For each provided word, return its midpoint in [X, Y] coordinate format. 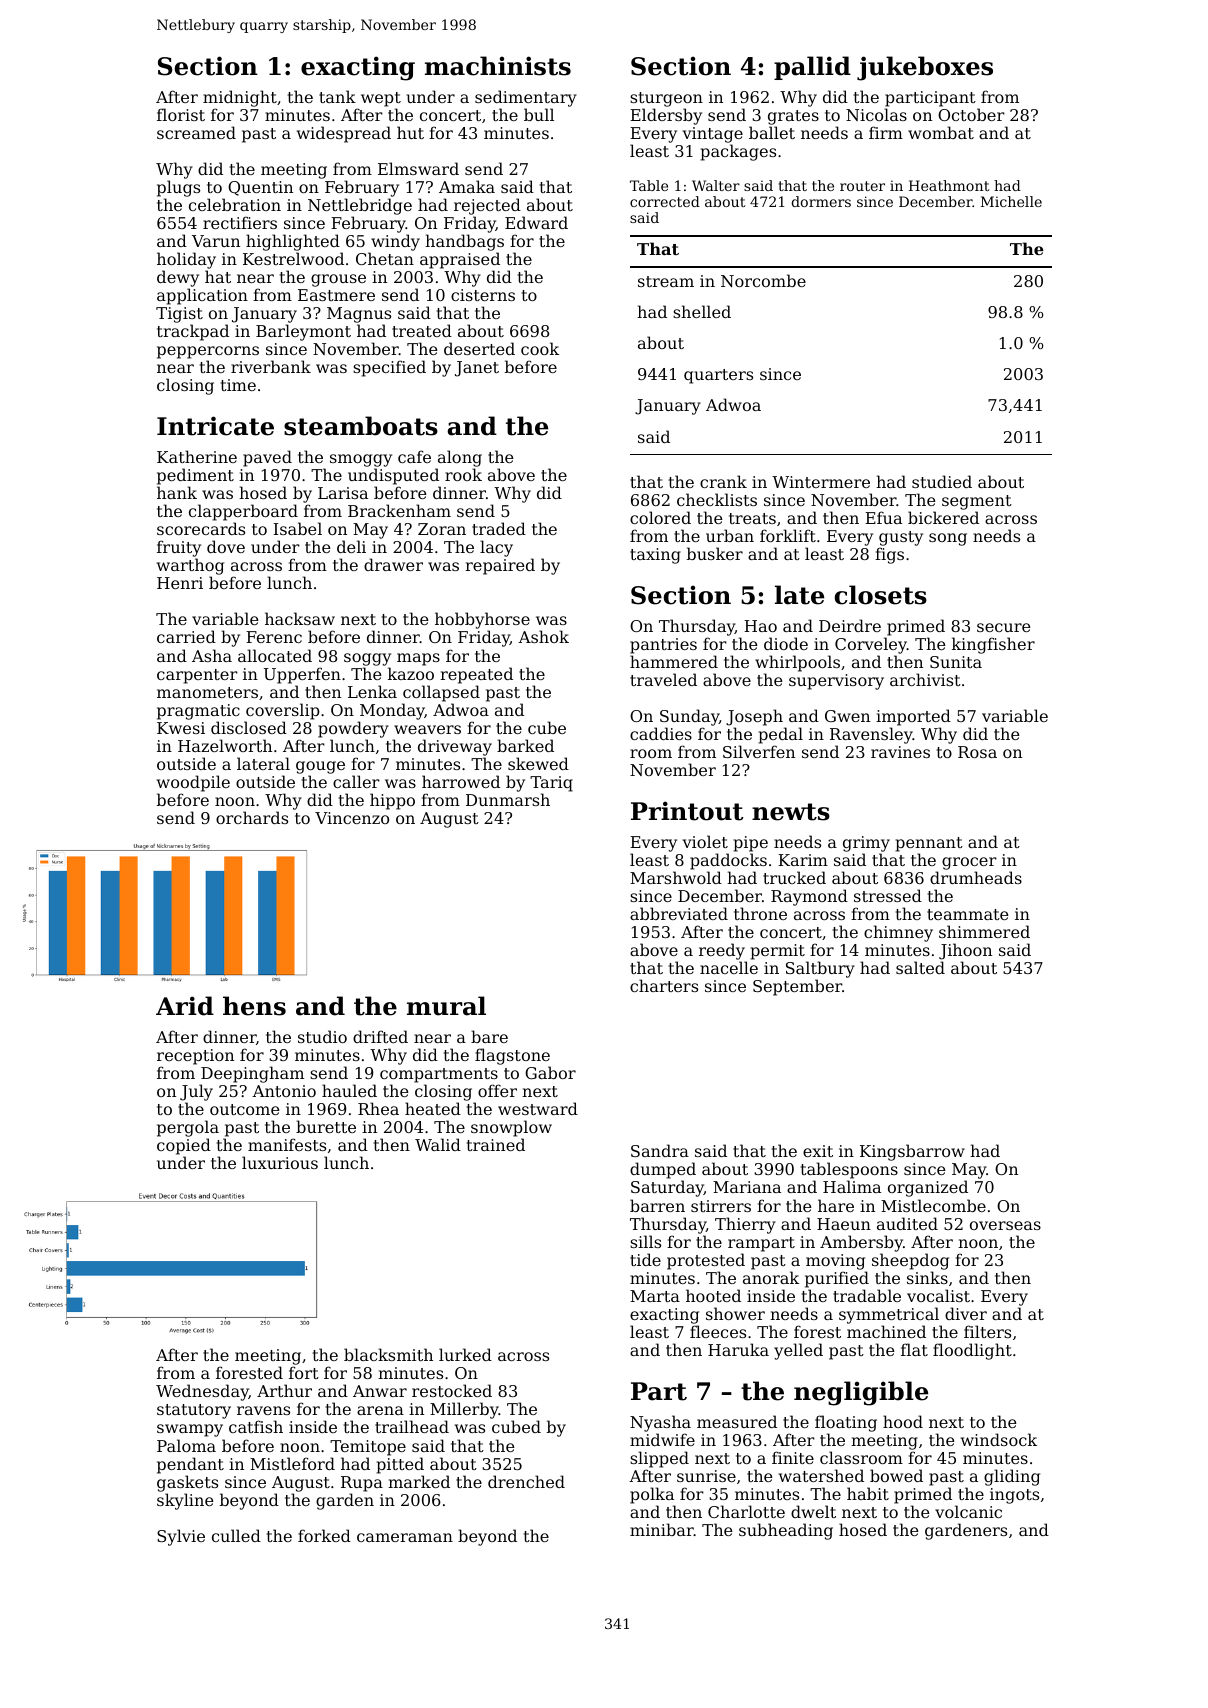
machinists [498, 66]
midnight [240, 98]
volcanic [968, 1511]
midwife [662, 1439]
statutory [194, 1411]
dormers [821, 201]
